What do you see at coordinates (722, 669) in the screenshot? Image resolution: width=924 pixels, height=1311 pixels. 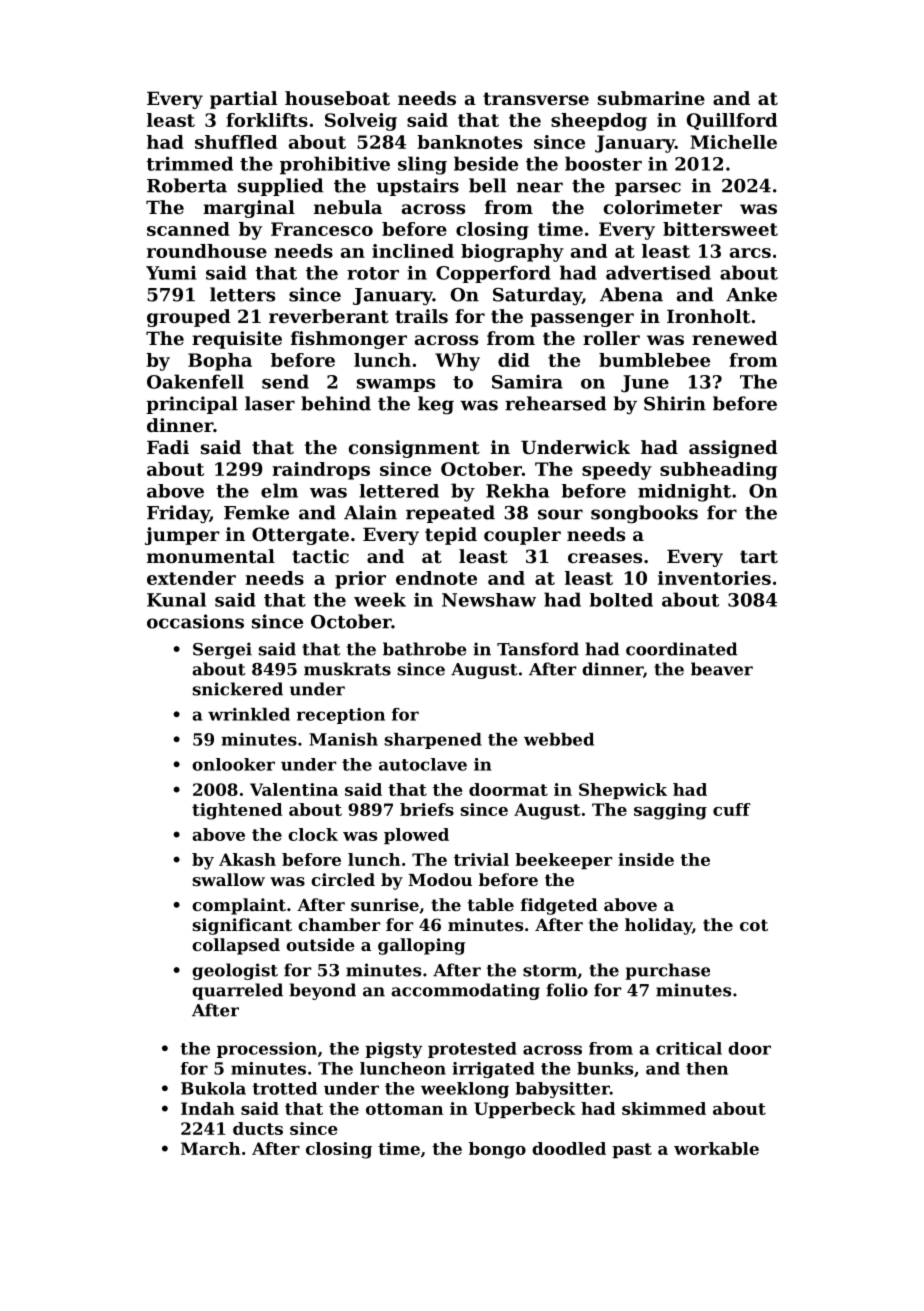 I see `beaver` at bounding box center [722, 669].
